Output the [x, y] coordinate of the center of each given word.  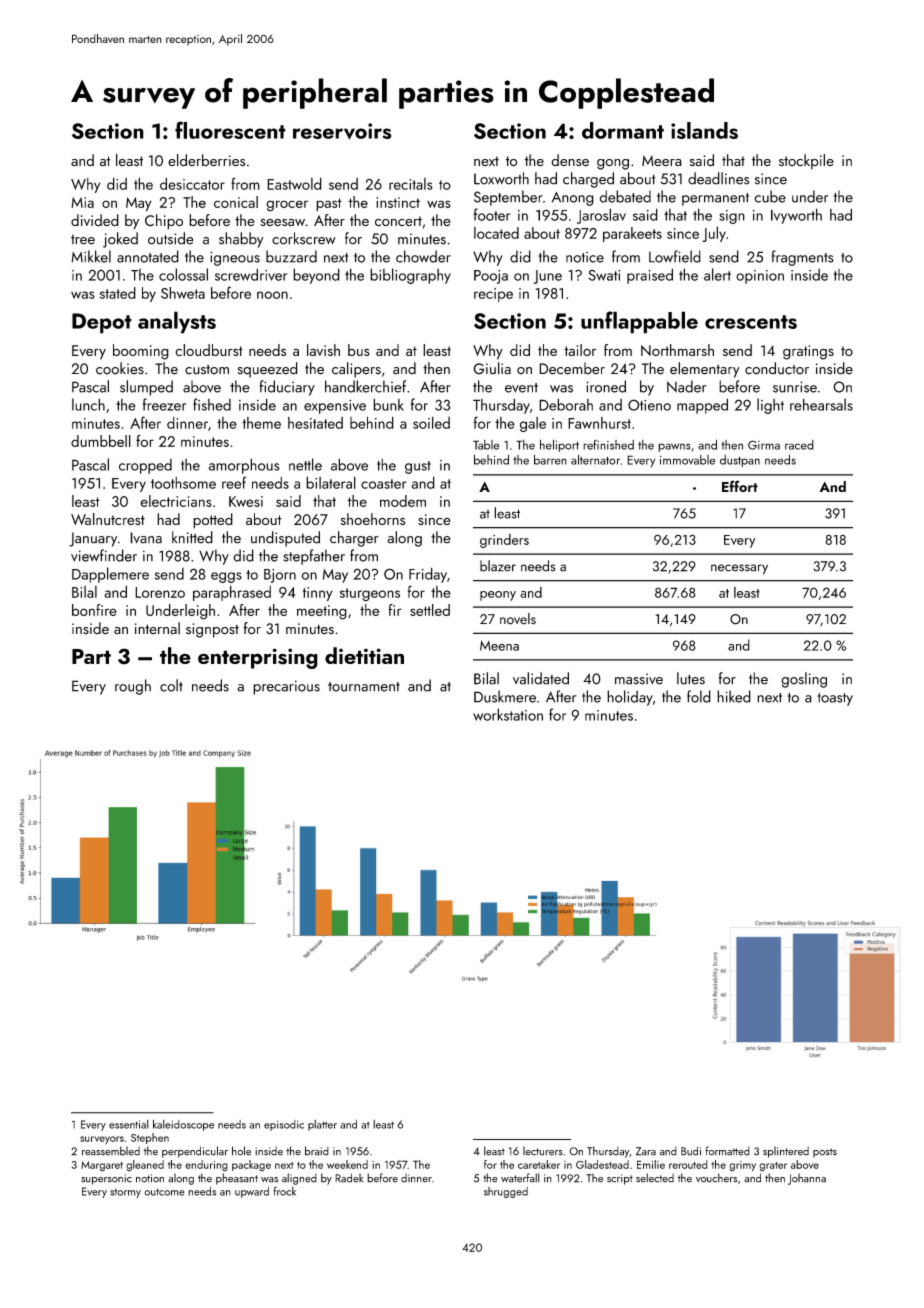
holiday [630, 698]
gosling [804, 680]
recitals [411, 184]
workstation [508, 714]
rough [133, 687]
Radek [349, 1178]
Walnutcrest [108, 519]
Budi [691, 1151]
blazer [498, 566]
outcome [164, 1192]
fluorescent [230, 130]
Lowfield [675, 256]
